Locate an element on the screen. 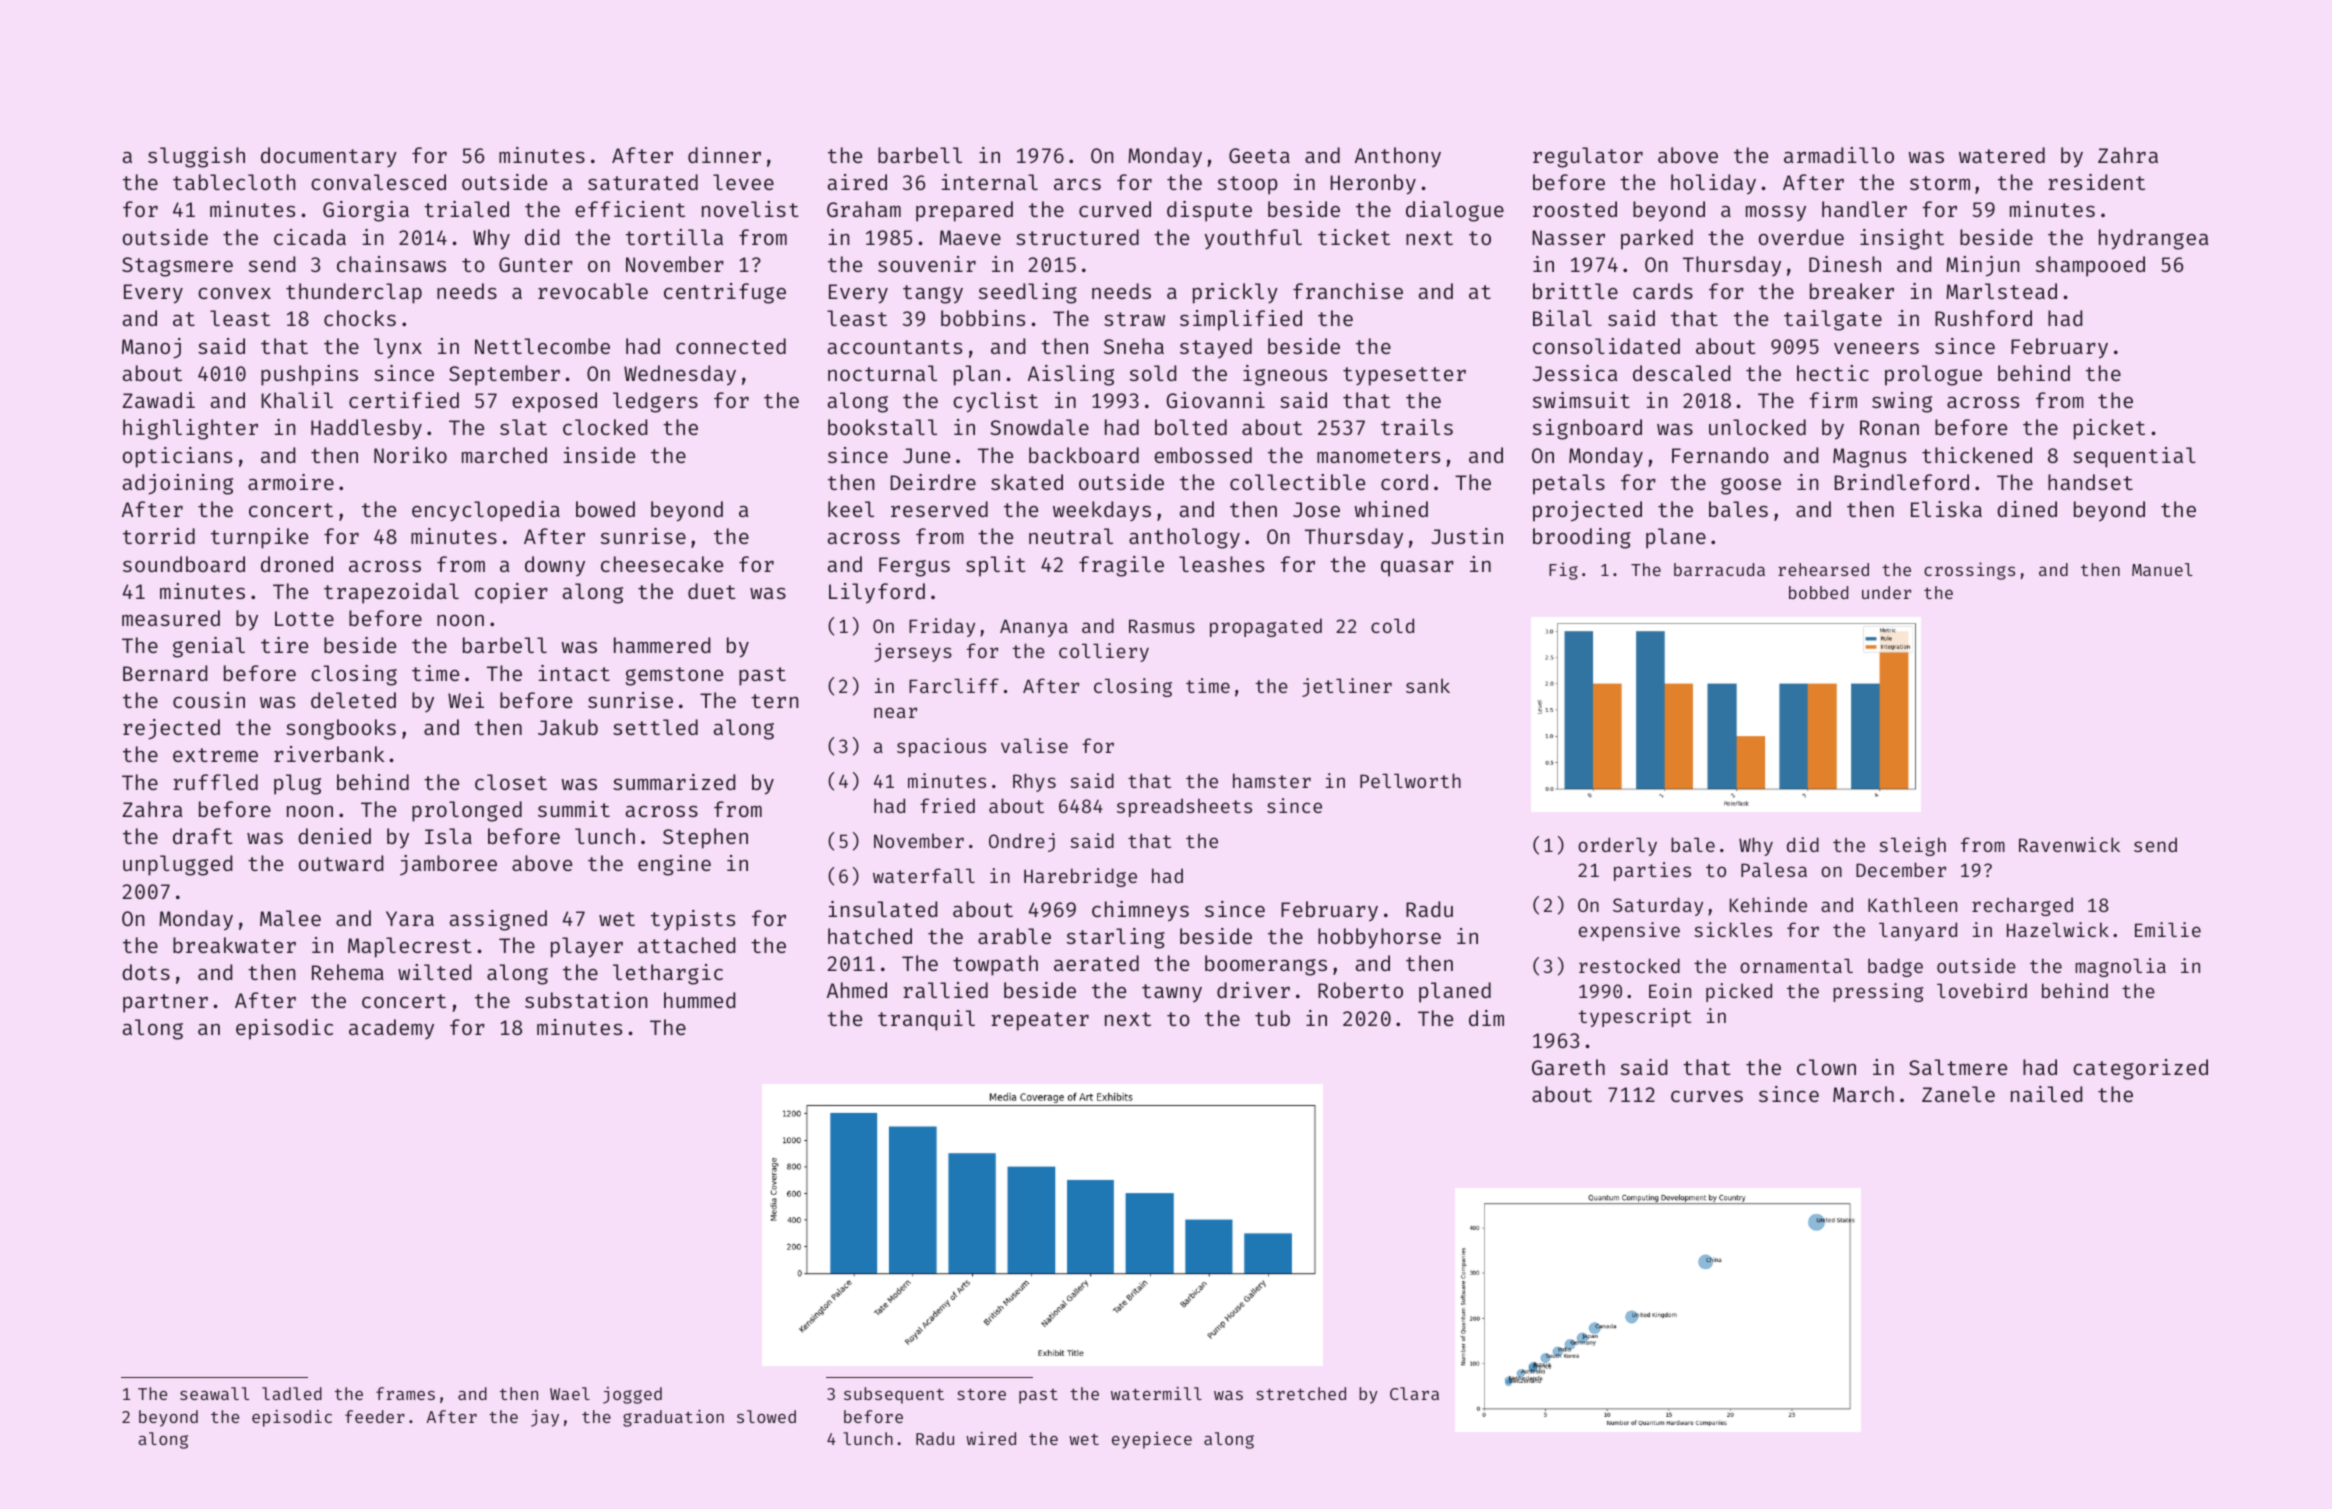 The height and width of the screenshot is (1509, 2332). cold is located at coordinates (1392, 625).
